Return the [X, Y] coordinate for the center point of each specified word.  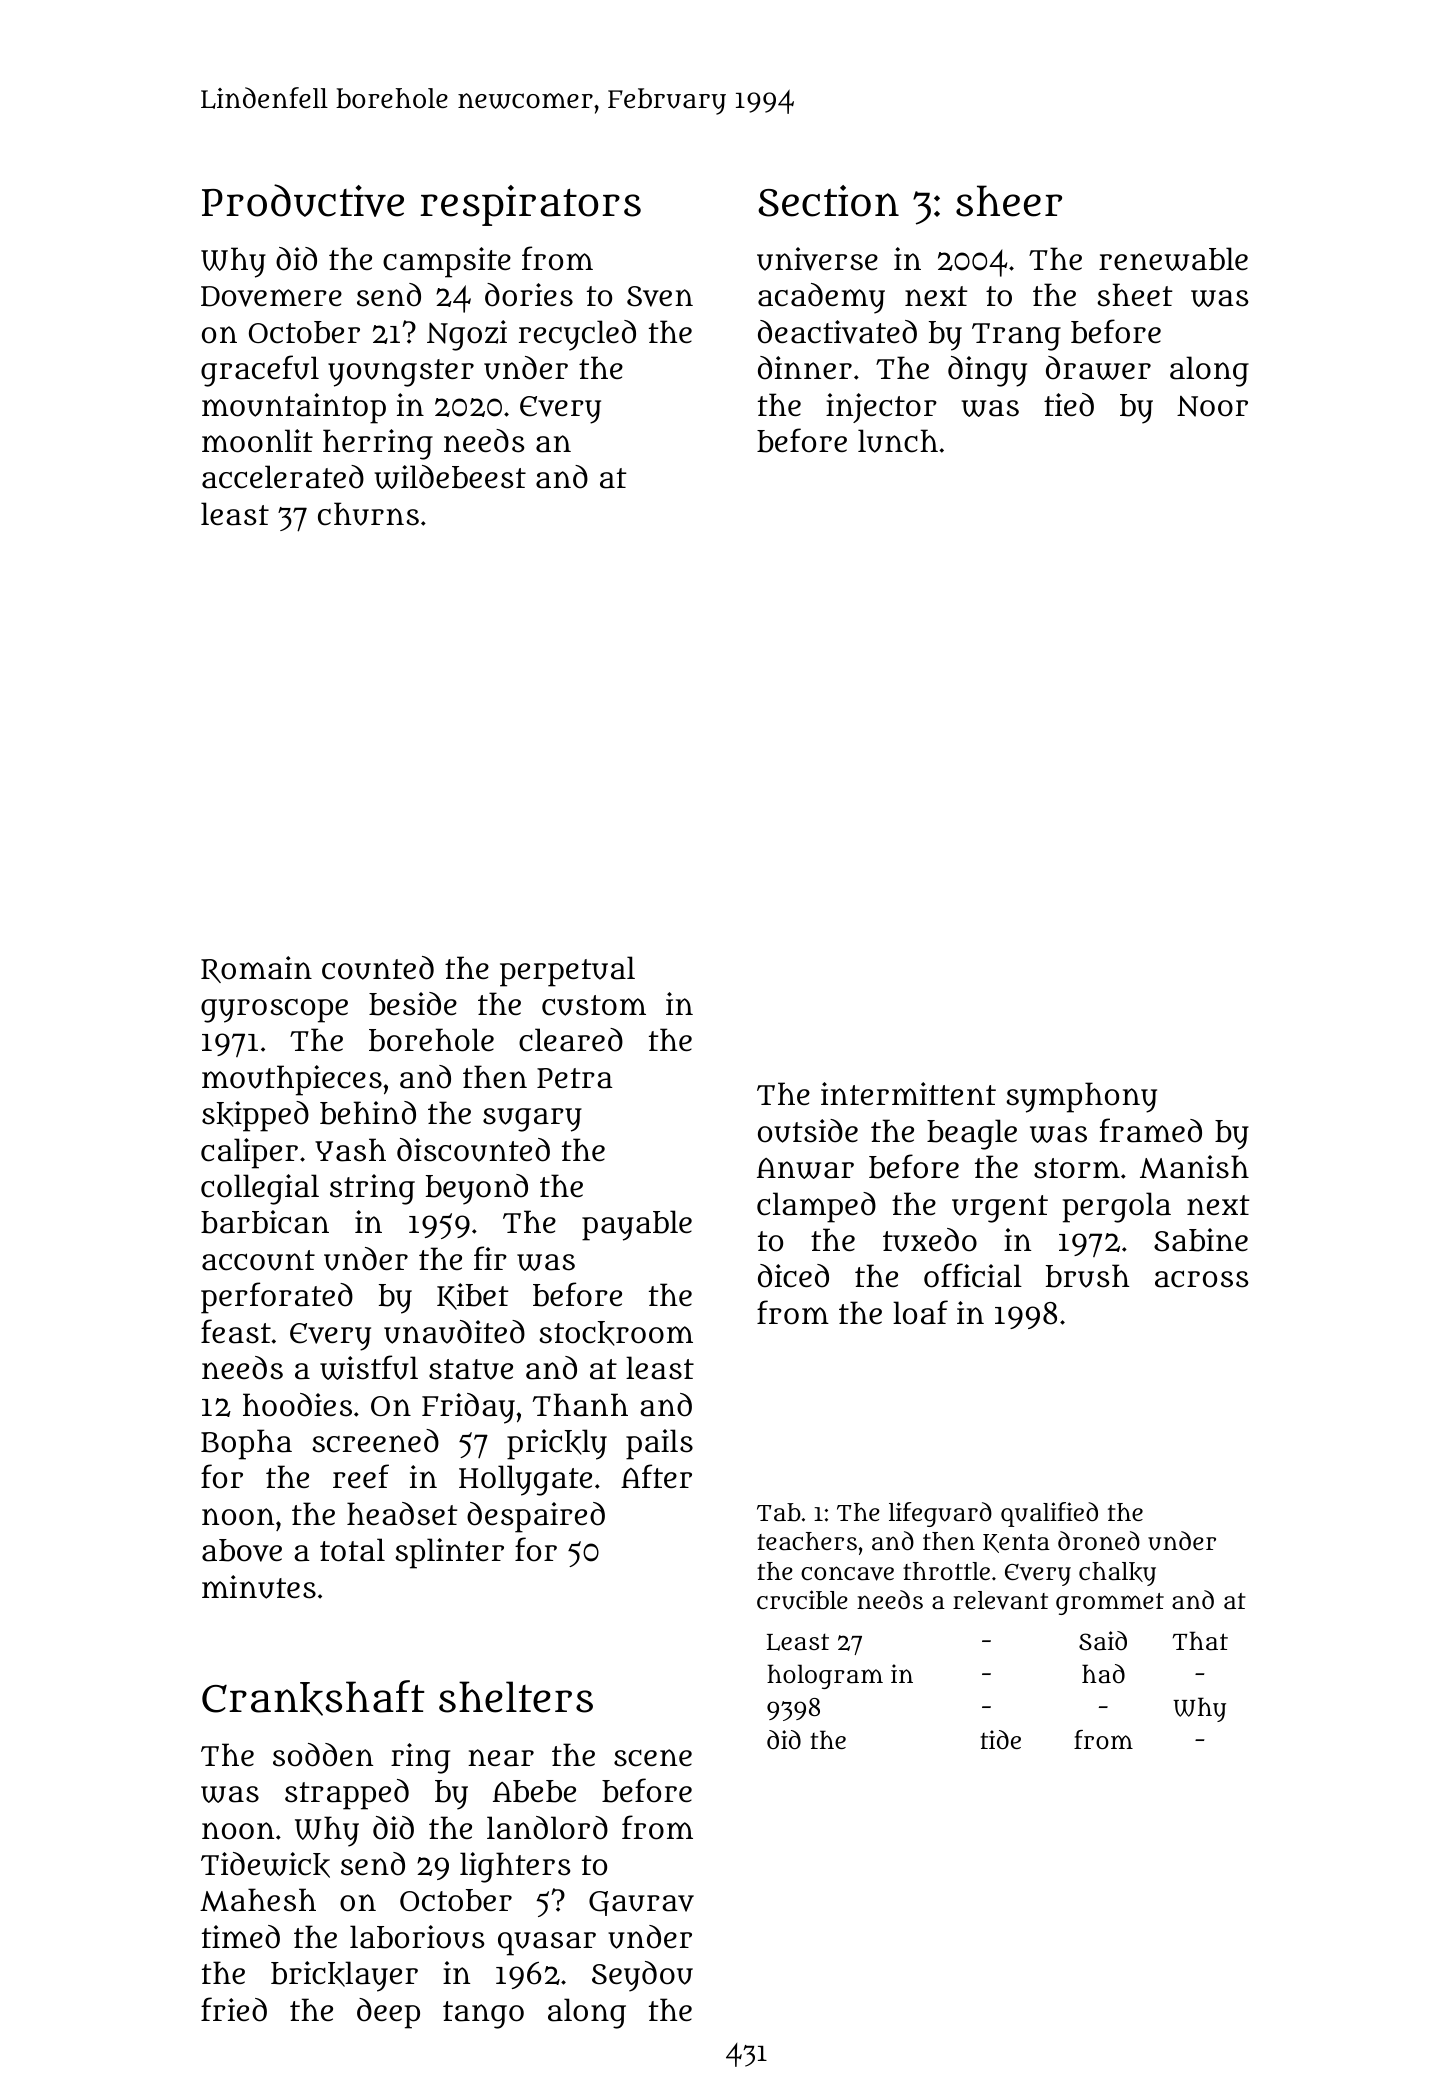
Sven [660, 296]
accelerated [283, 477]
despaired [536, 1517]
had [1103, 1674]
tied [1069, 405]
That [1200, 1641]
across [1201, 1279]
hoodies [297, 1405]
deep [388, 2013]
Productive [303, 200]
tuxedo [930, 1240]
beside [413, 1004]
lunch [898, 441]
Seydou [642, 1976]
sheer [1009, 201]
